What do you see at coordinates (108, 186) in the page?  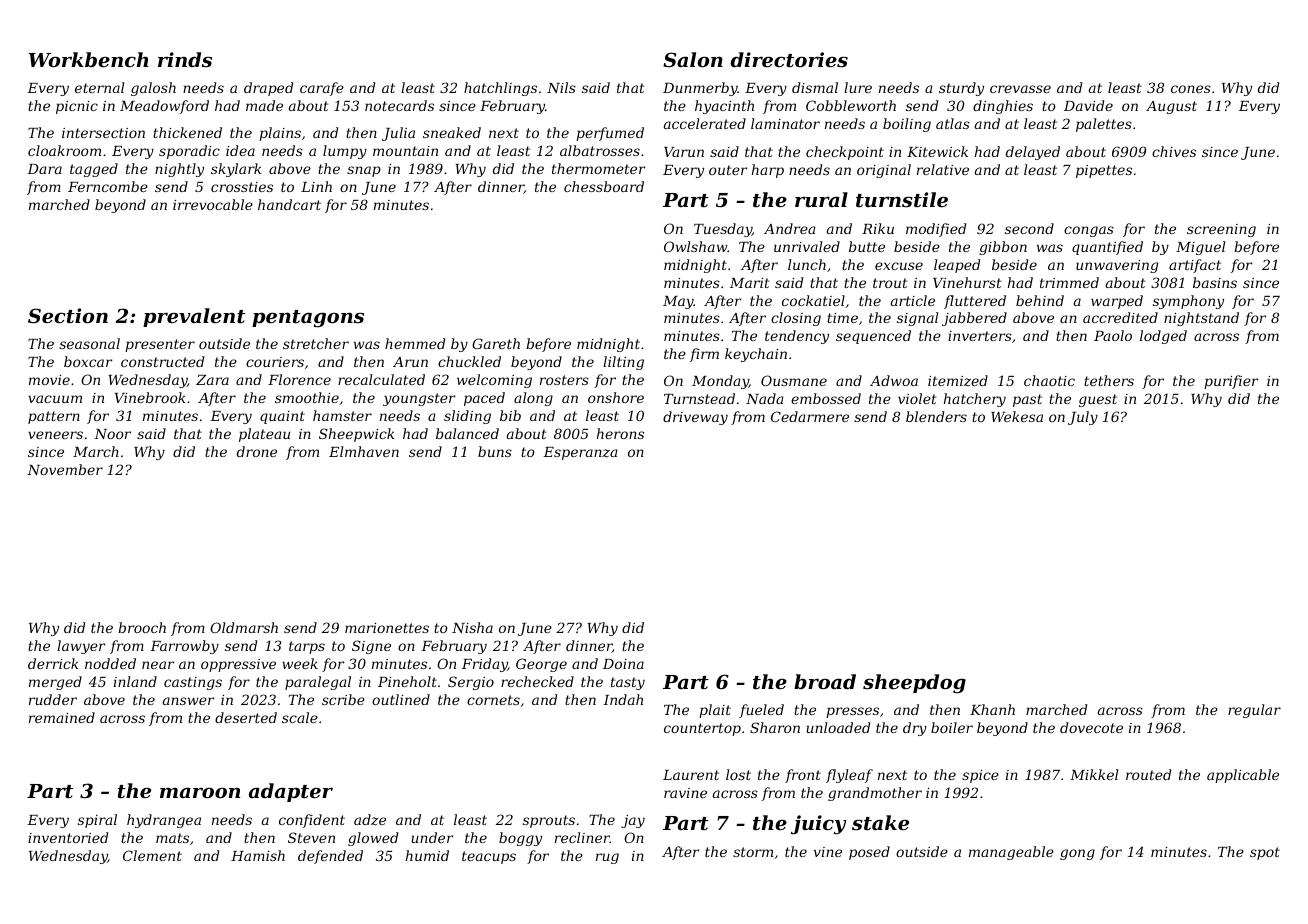 I see `Ferncombe` at bounding box center [108, 186].
